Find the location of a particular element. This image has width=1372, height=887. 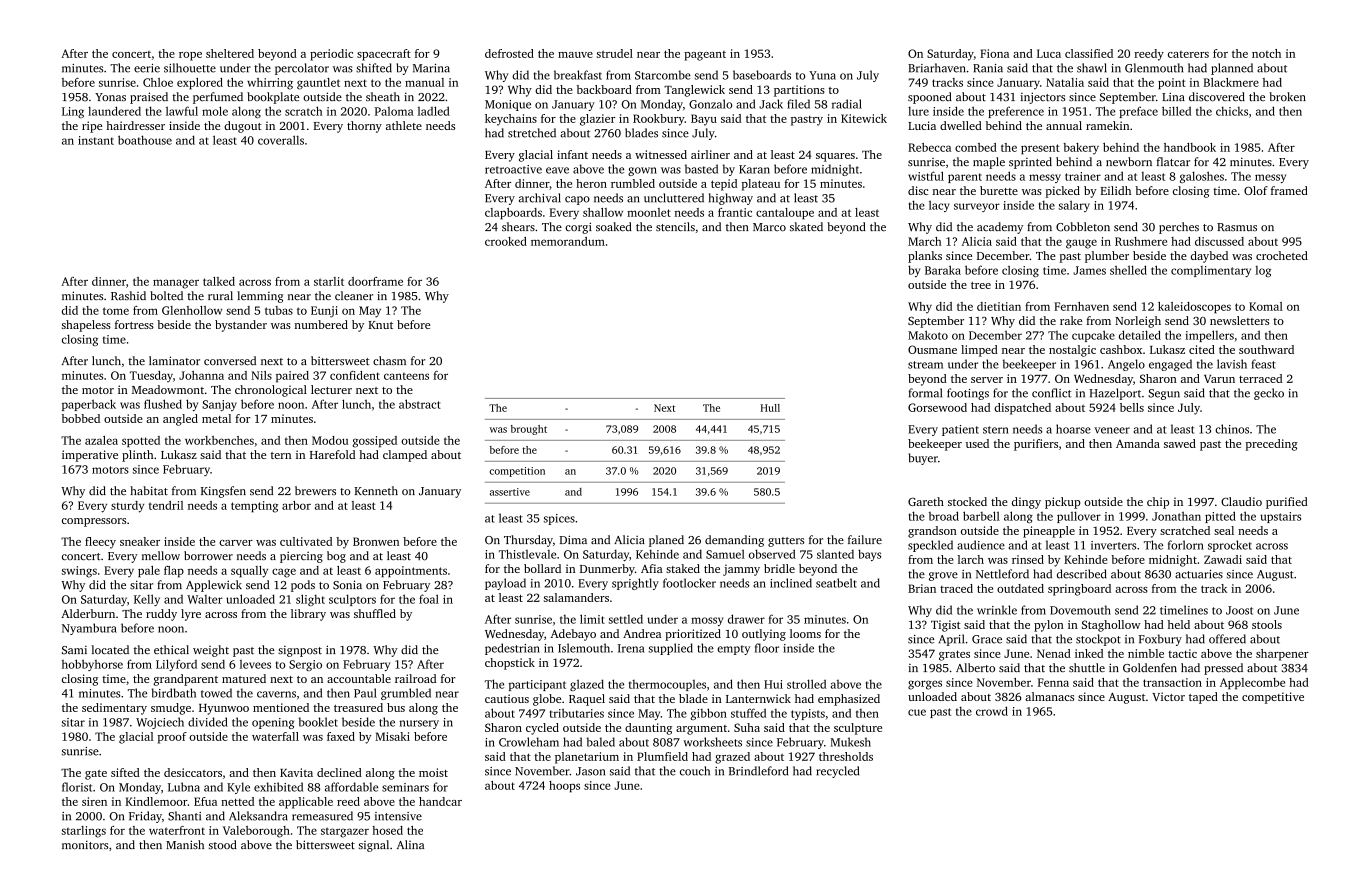

Hull is located at coordinates (770, 408).
